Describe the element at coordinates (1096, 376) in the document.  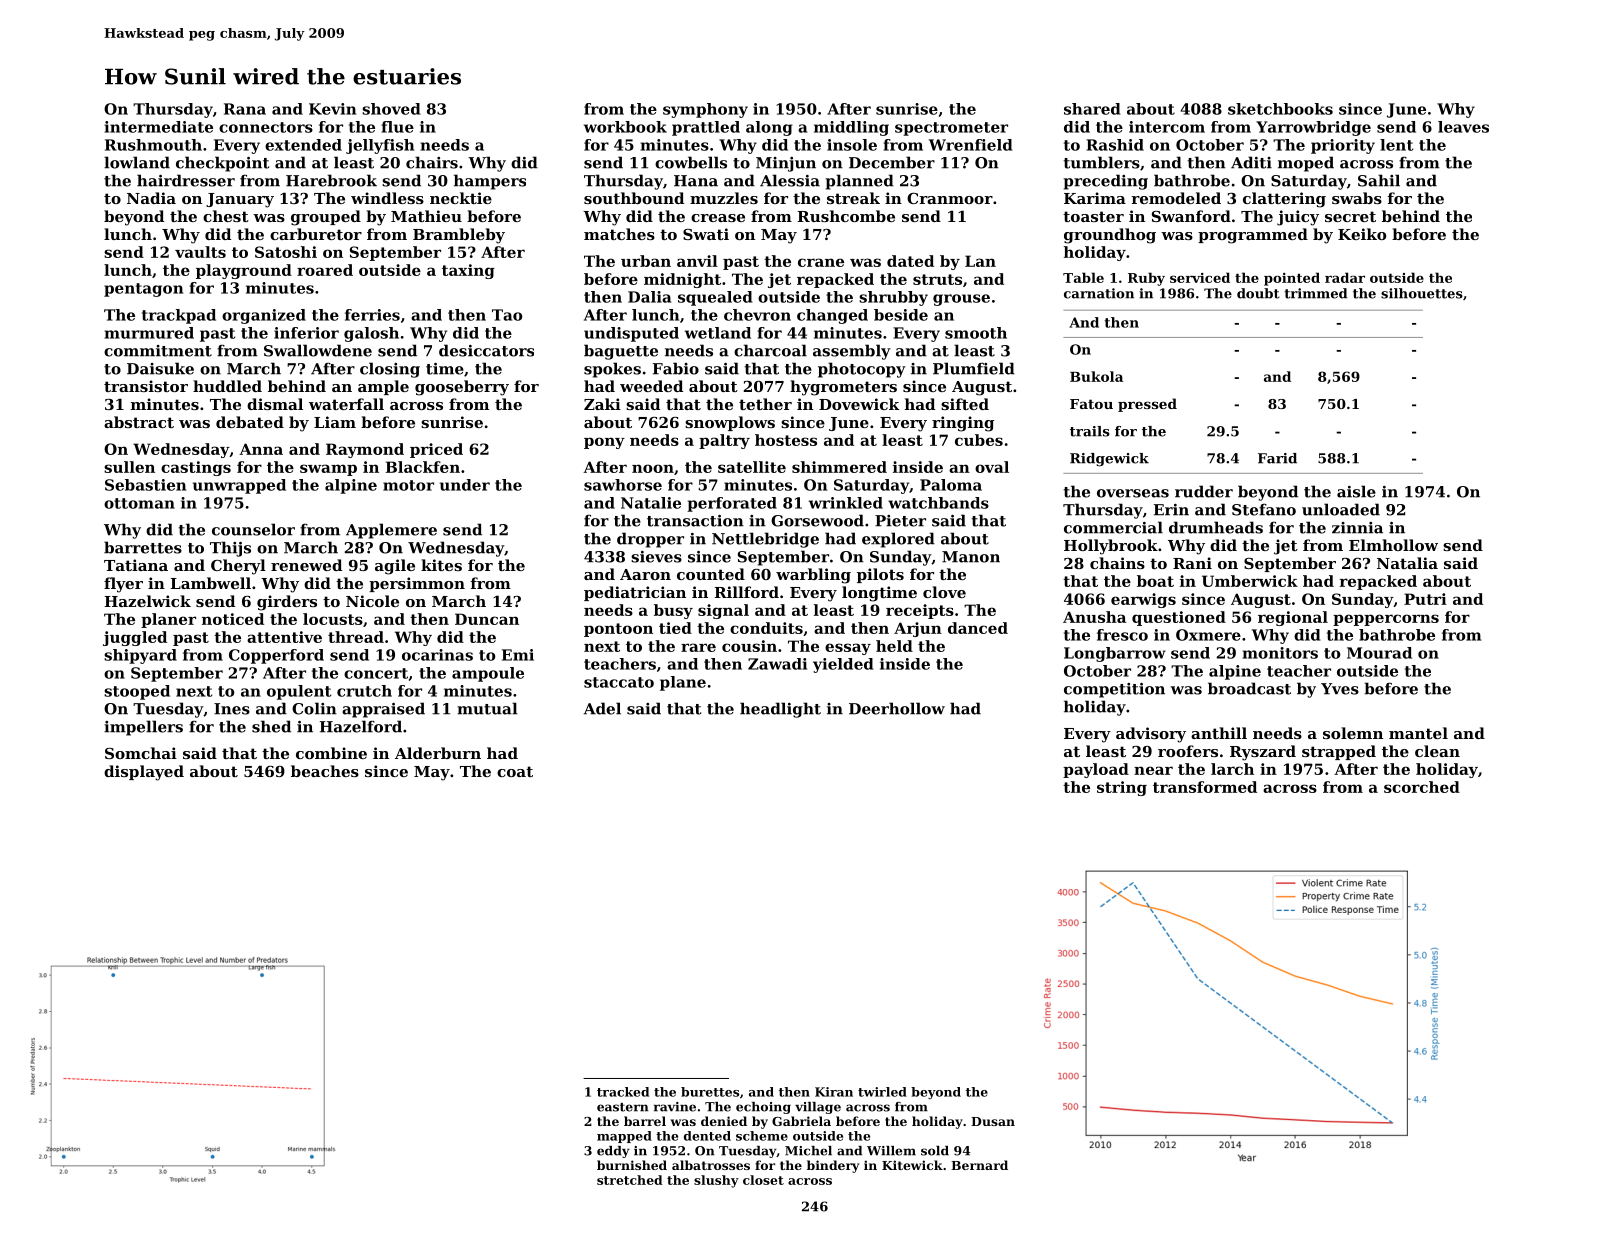
I see `Bukola` at that location.
